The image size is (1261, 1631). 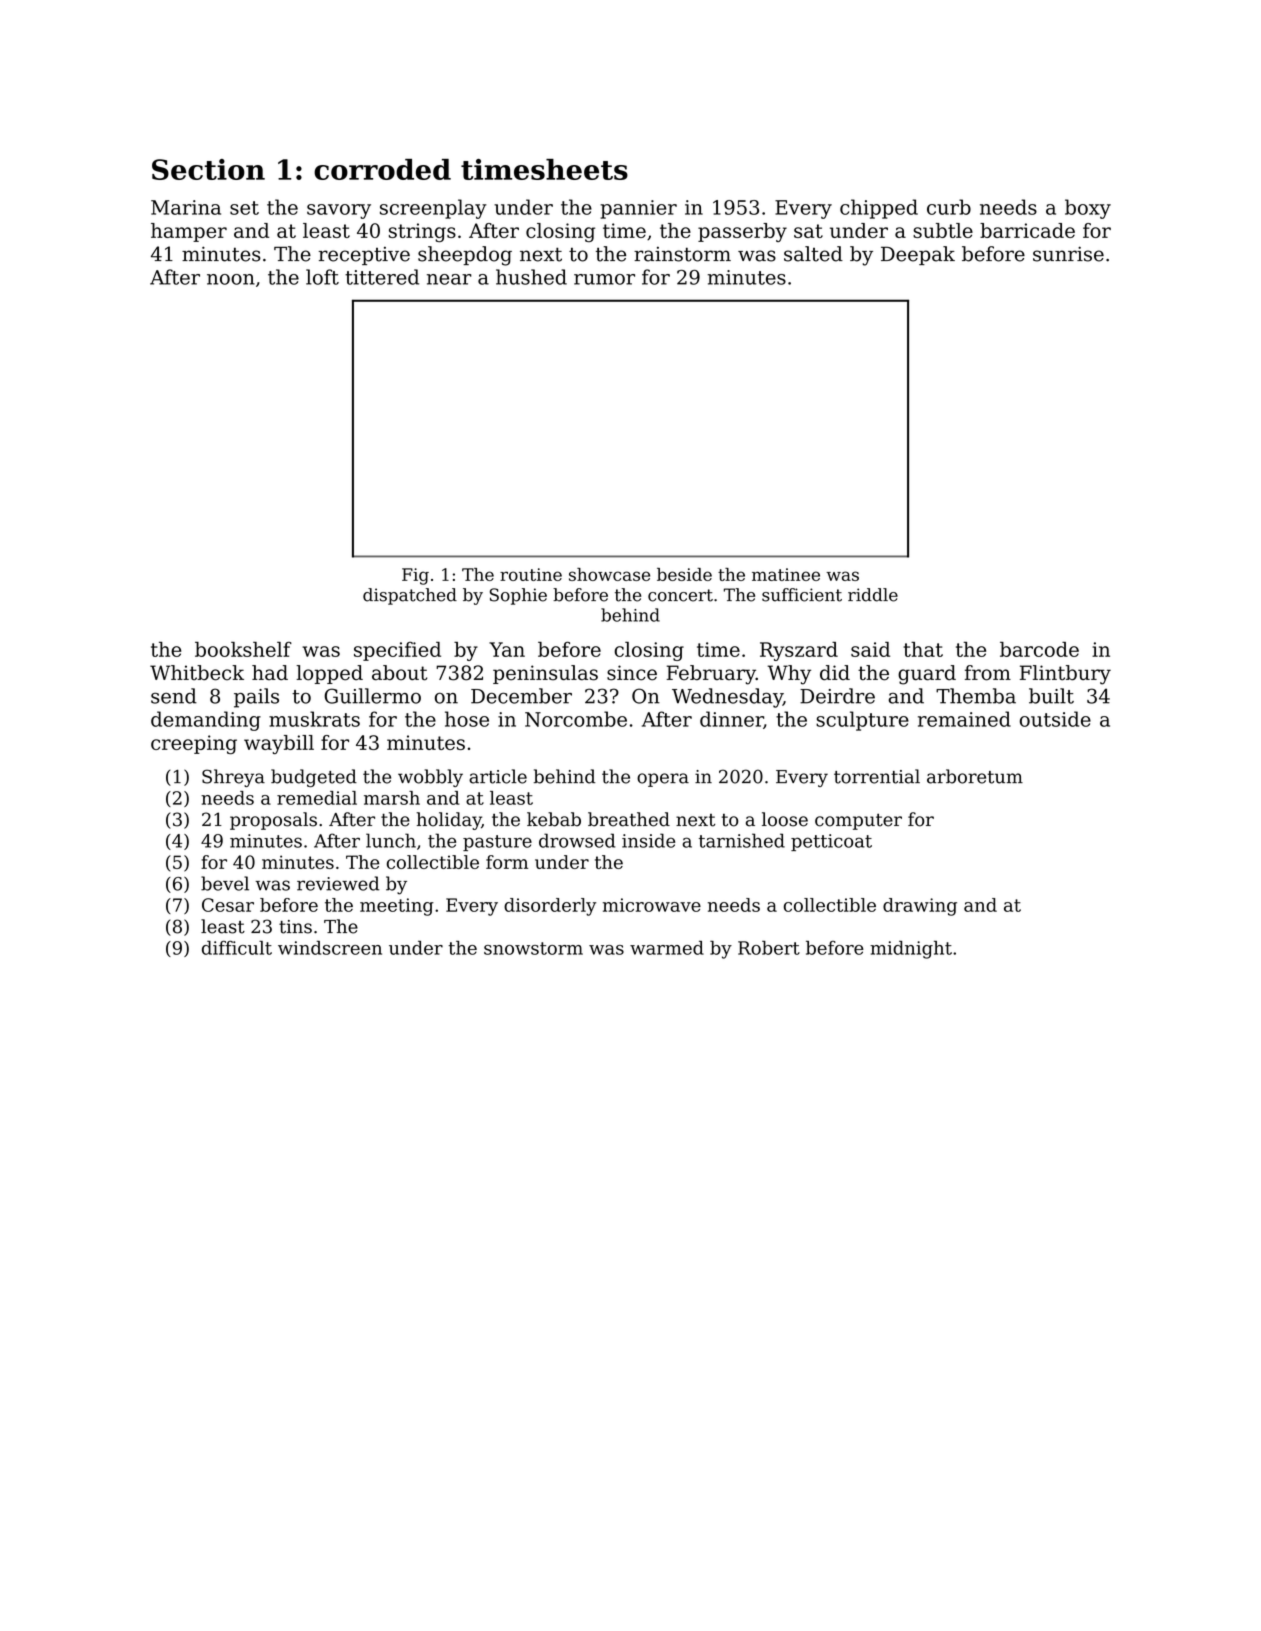 I want to click on reviewed, so click(x=338, y=883).
